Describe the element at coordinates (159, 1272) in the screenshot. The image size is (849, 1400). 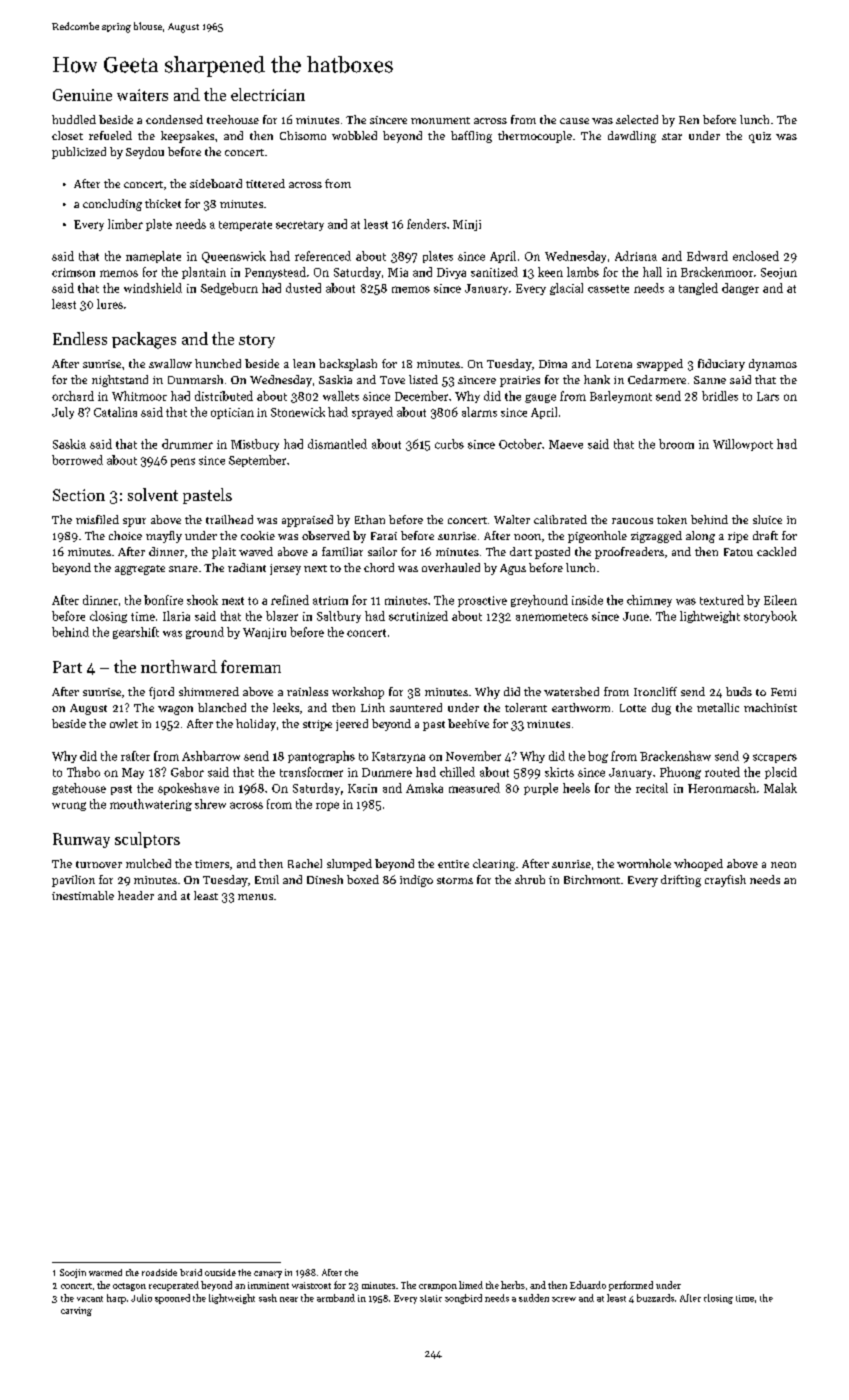
I see `roadside` at that location.
